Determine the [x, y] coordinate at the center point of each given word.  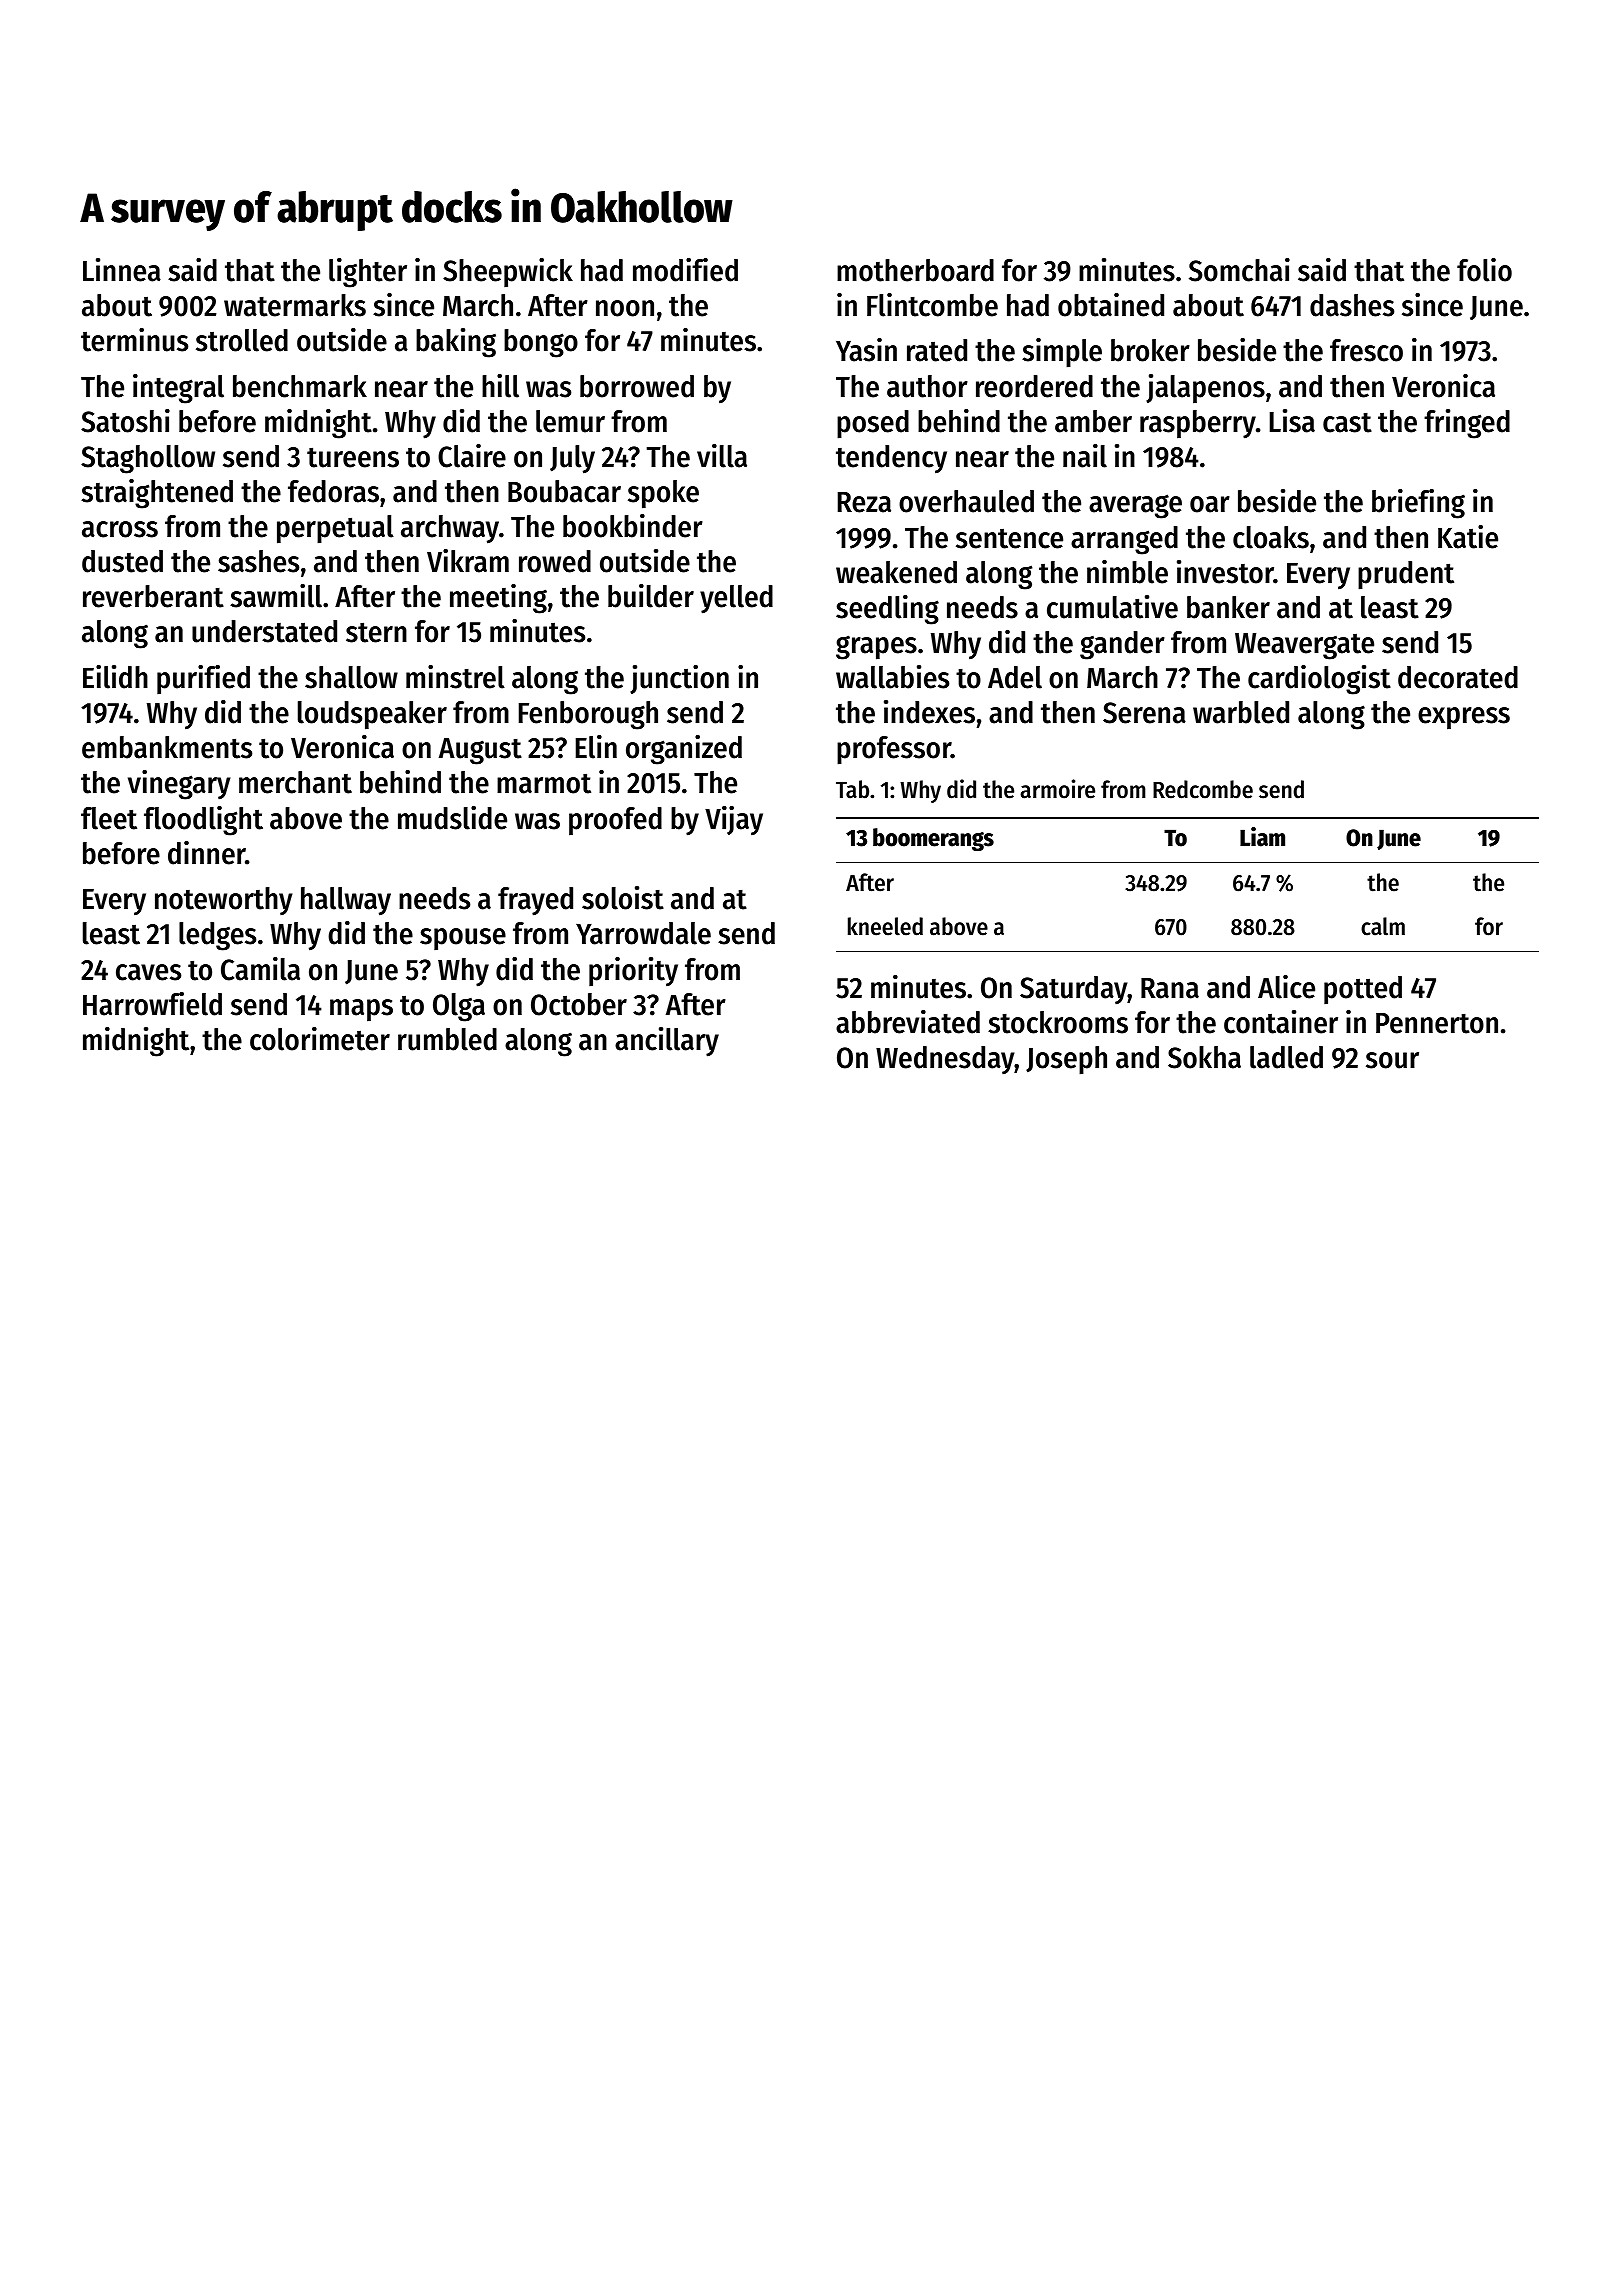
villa [722, 456]
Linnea [122, 270]
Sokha [1204, 1057]
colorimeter [320, 1039]
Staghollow [148, 459]
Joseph [1066, 1060]
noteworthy [224, 901]
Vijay [734, 820]
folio [1484, 270]
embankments [167, 747]
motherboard [915, 270]
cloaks [1271, 537]
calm [1383, 926]
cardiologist [1319, 680]
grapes [876, 647]
